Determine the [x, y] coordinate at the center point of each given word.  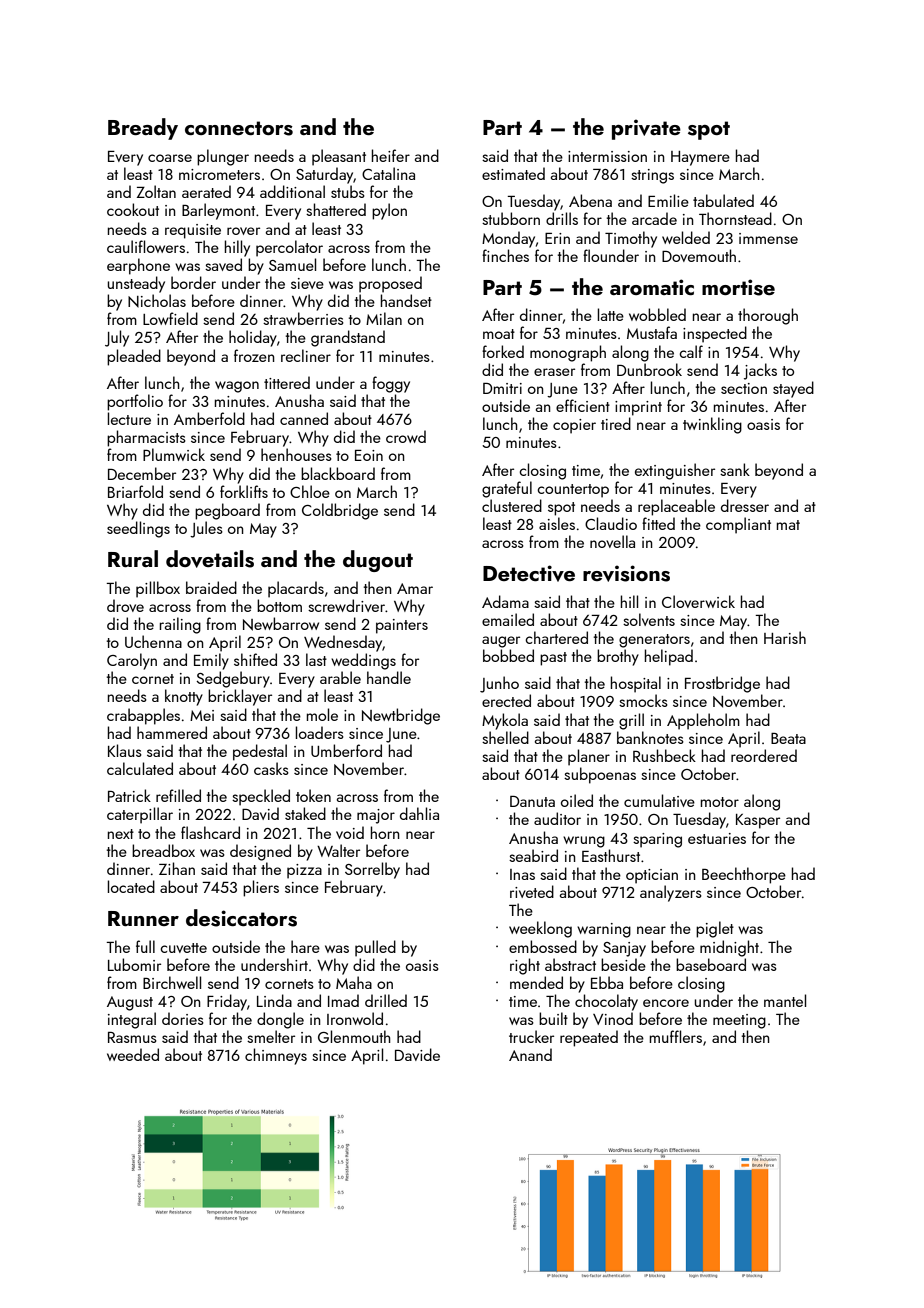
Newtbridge [401, 716]
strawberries [303, 318]
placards [296, 589]
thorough [768, 316]
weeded [133, 1054]
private [646, 129]
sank [735, 469]
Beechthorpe [744, 875]
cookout [133, 209]
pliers [261, 888]
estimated [513, 173]
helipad [669, 657]
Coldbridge [340, 511]
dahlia [419, 813]
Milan [384, 318]
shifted [255, 659]
